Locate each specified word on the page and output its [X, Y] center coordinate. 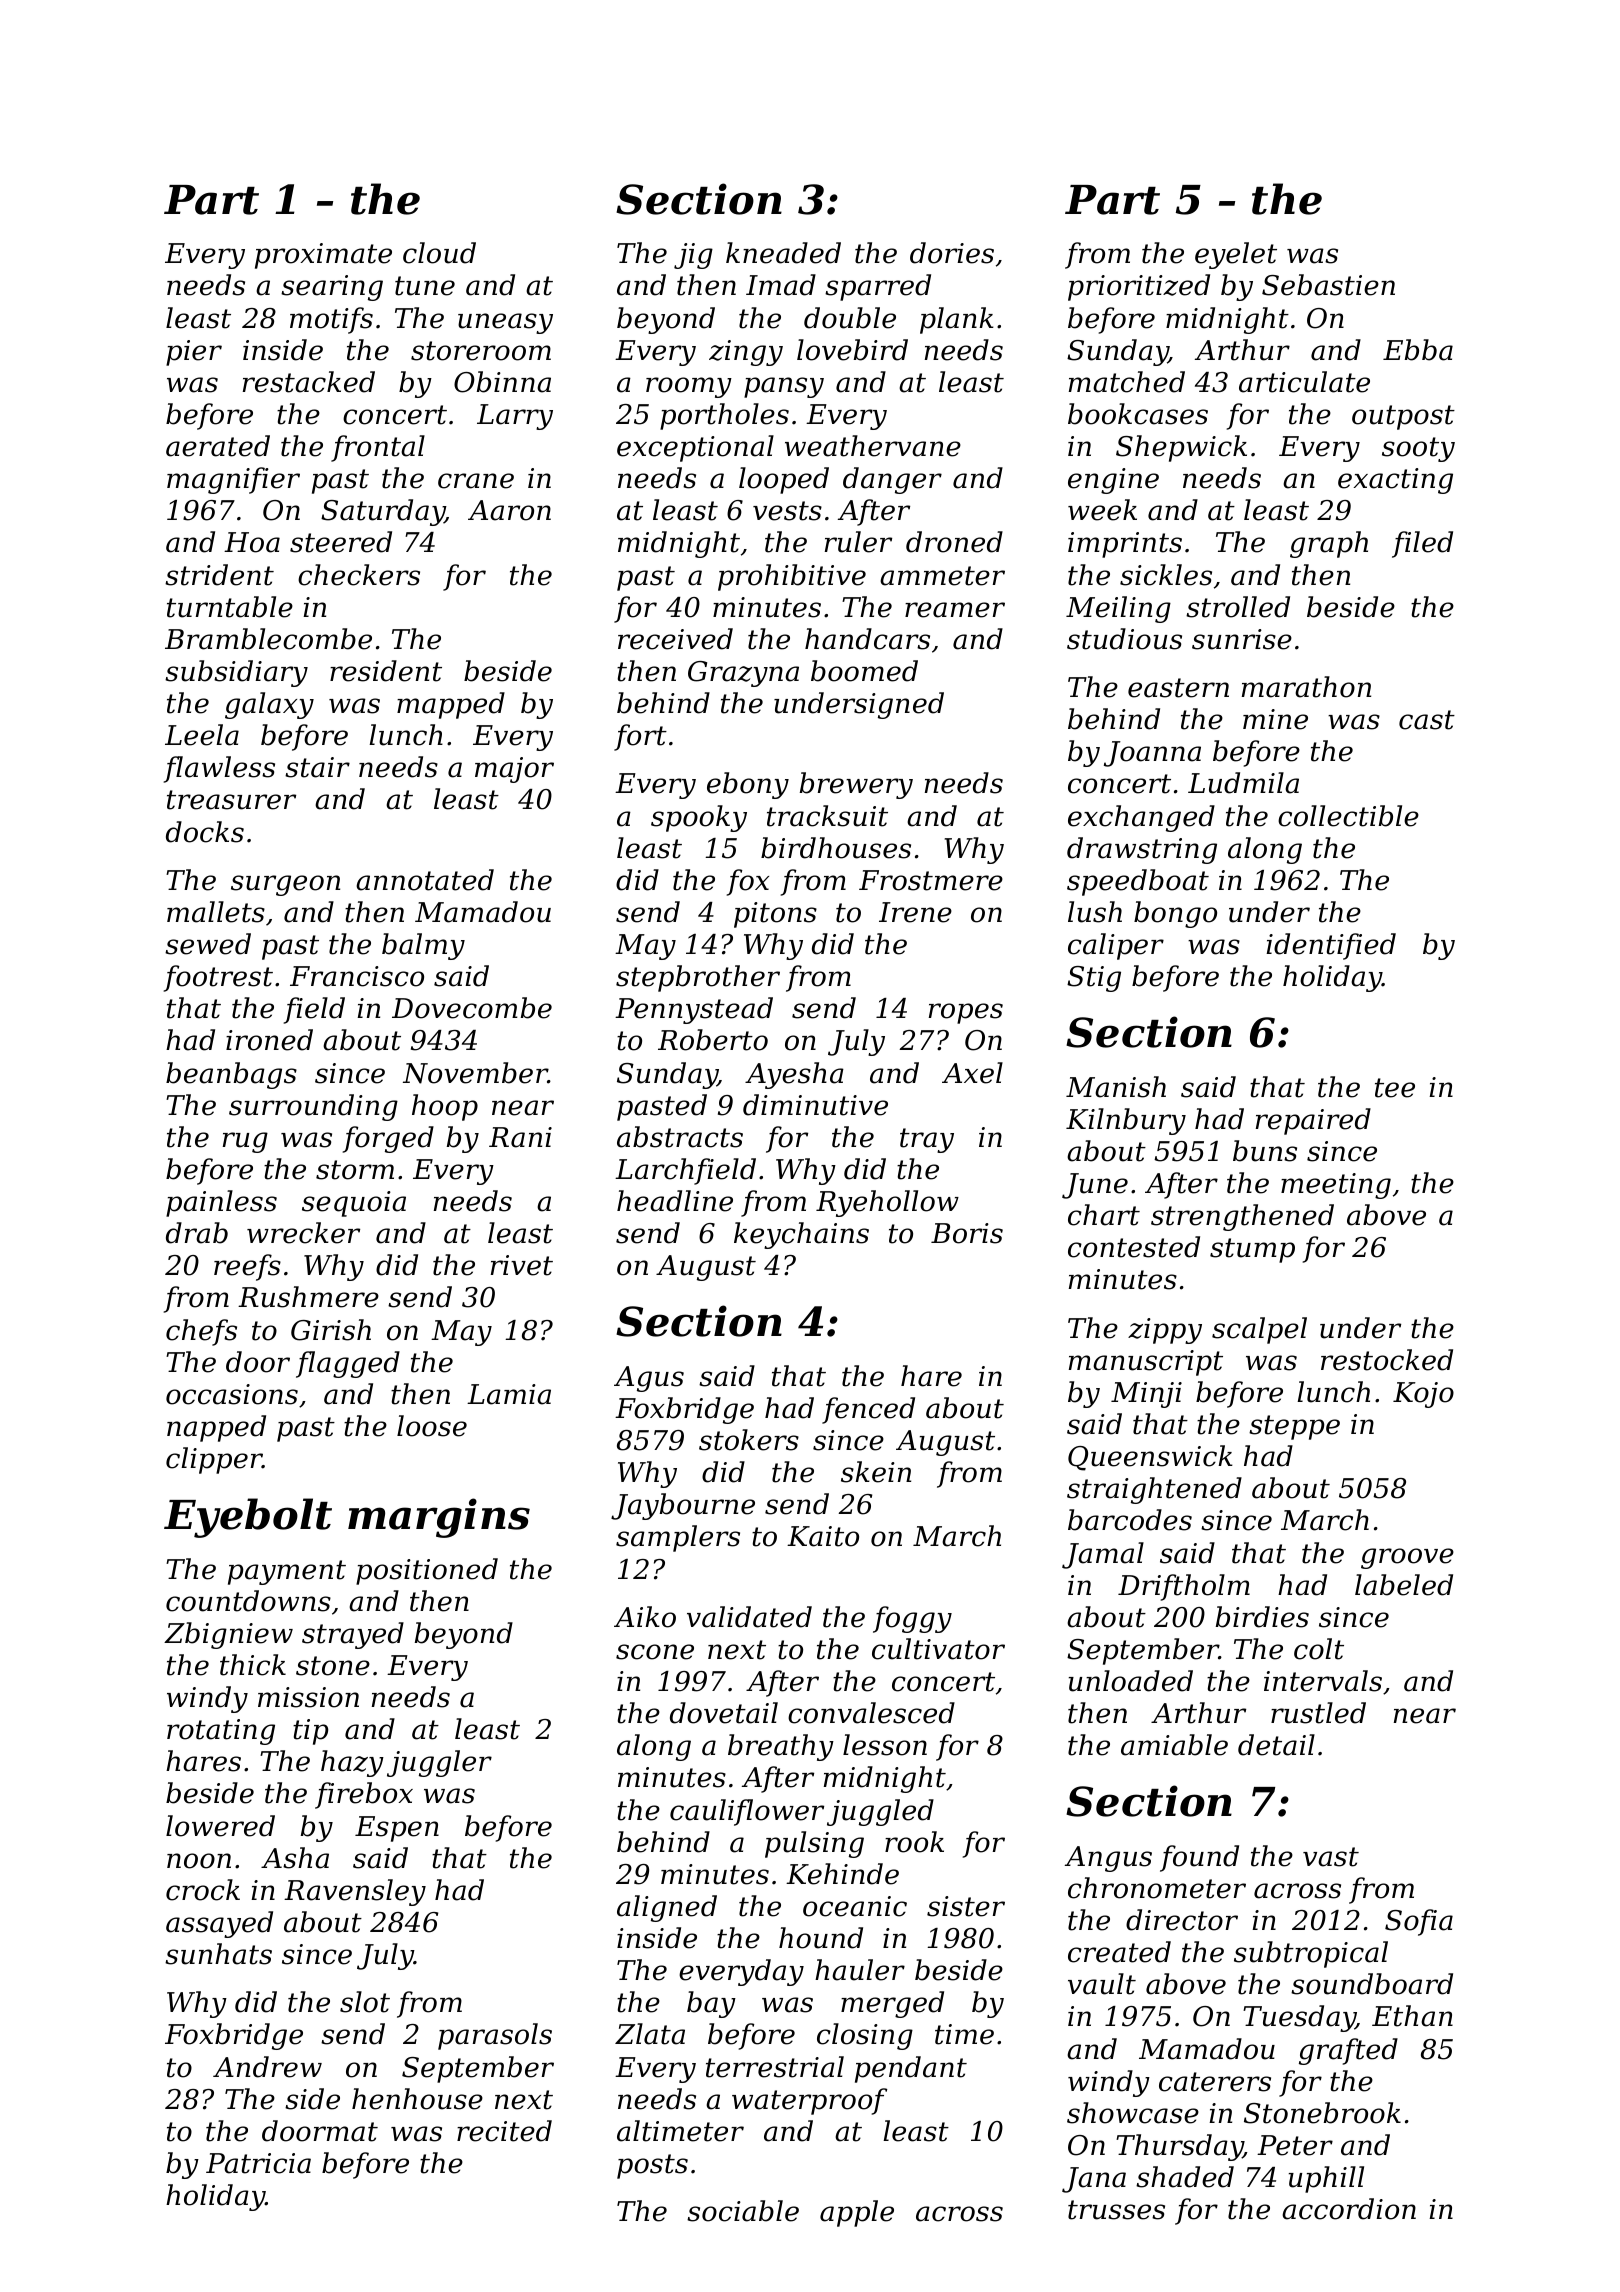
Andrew [267, 2067]
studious [1124, 639]
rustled [1318, 1713]
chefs [201, 1332]
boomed [864, 671]
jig [693, 256]
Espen [397, 1829]
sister [966, 1906]
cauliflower [747, 1812]
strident [219, 575]
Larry [515, 417]
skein [876, 1472]
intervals [1323, 1681]
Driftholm [1184, 1587]
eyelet [1236, 255]
